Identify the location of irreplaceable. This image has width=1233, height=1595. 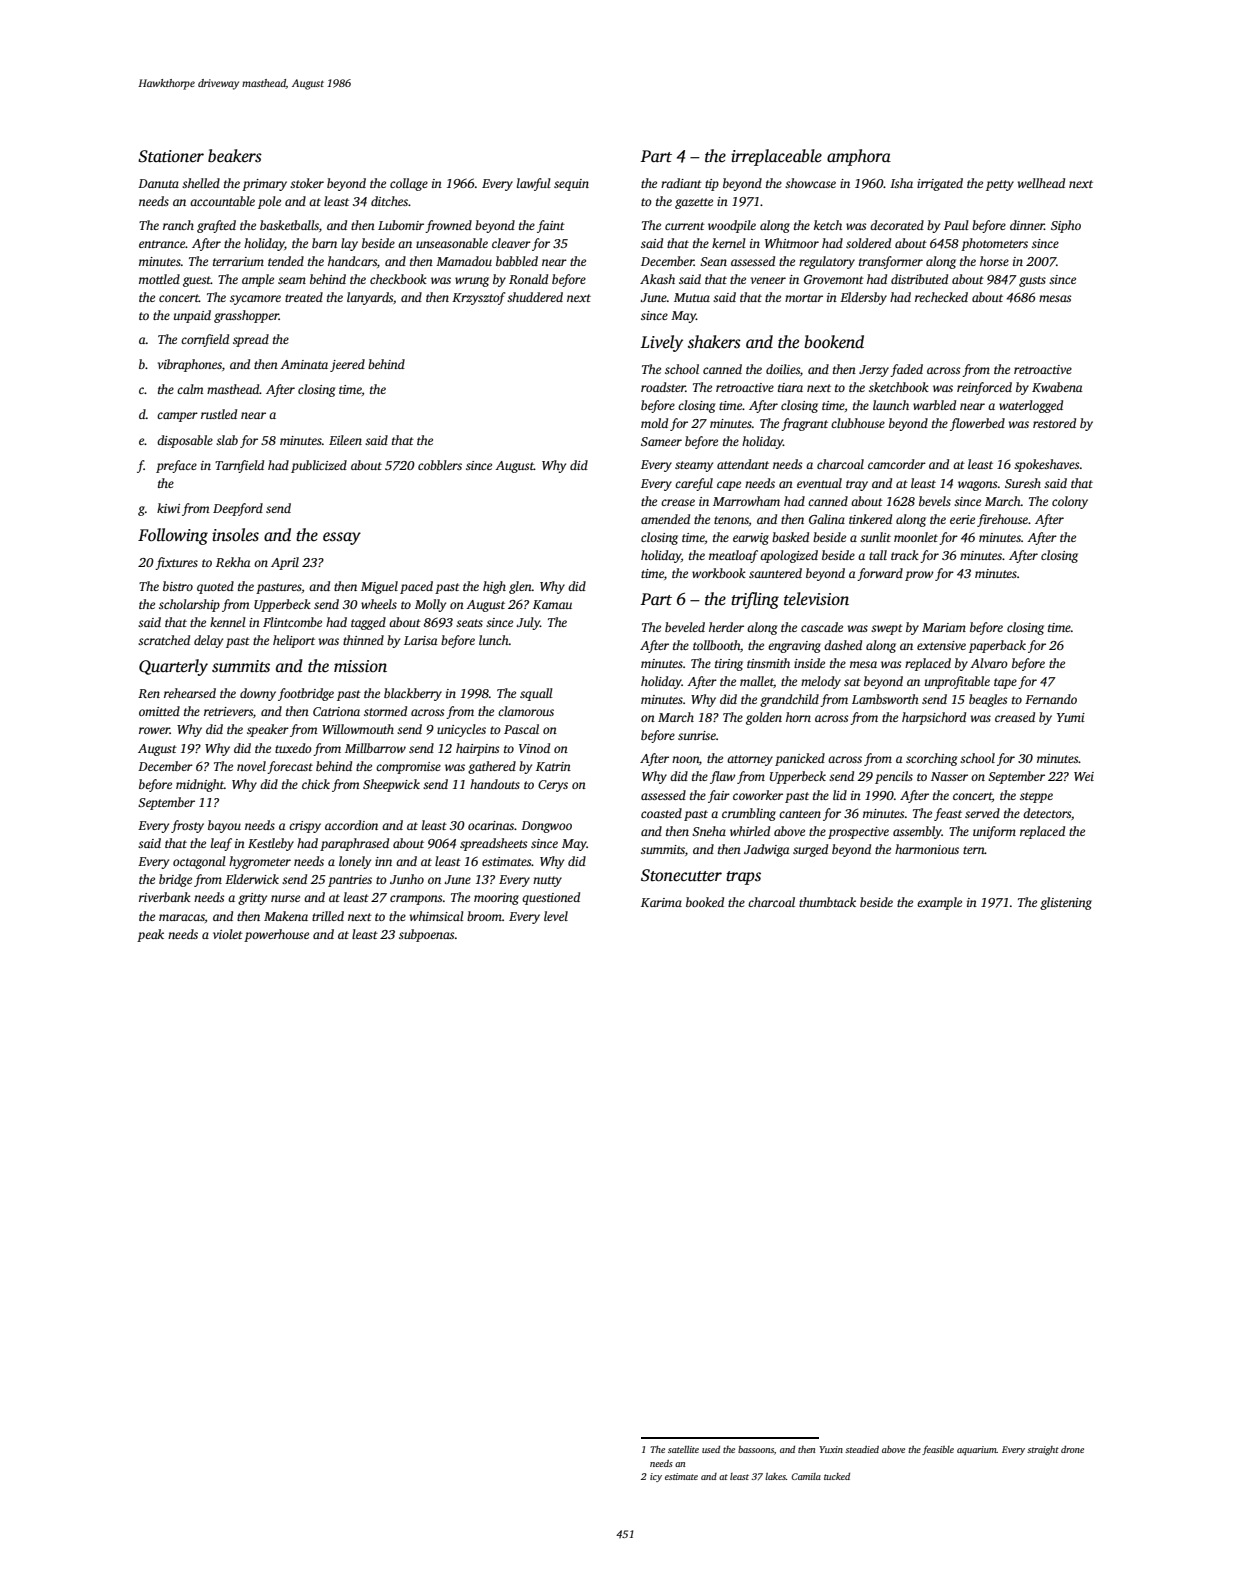
(776, 157).
